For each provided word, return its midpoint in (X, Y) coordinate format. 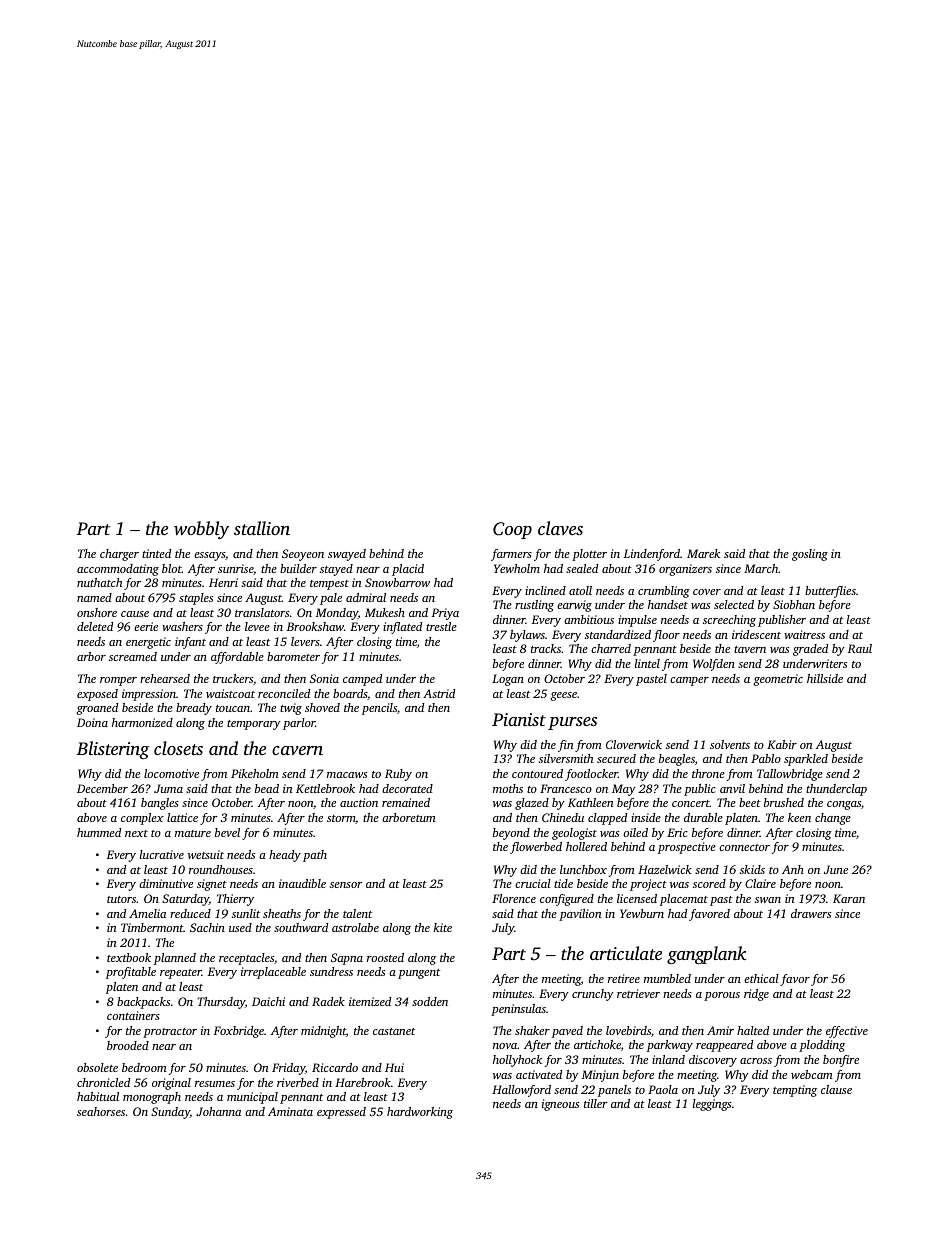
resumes (215, 1084)
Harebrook (363, 1082)
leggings (712, 1105)
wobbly (201, 530)
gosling (810, 555)
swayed (347, 555)
